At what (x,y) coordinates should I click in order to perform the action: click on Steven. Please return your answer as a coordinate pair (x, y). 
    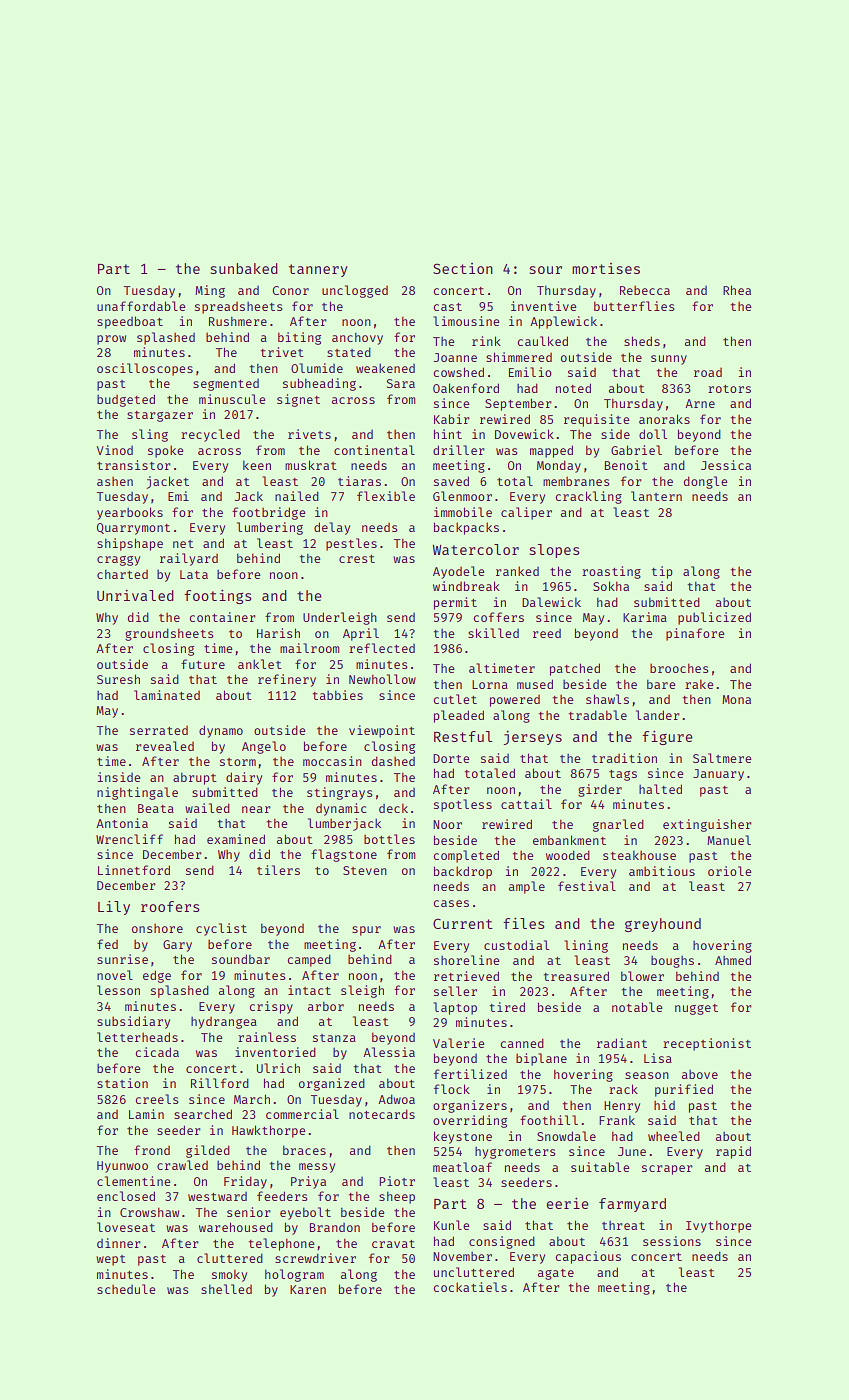
    Looking at the image, I should click on (365, 870).
